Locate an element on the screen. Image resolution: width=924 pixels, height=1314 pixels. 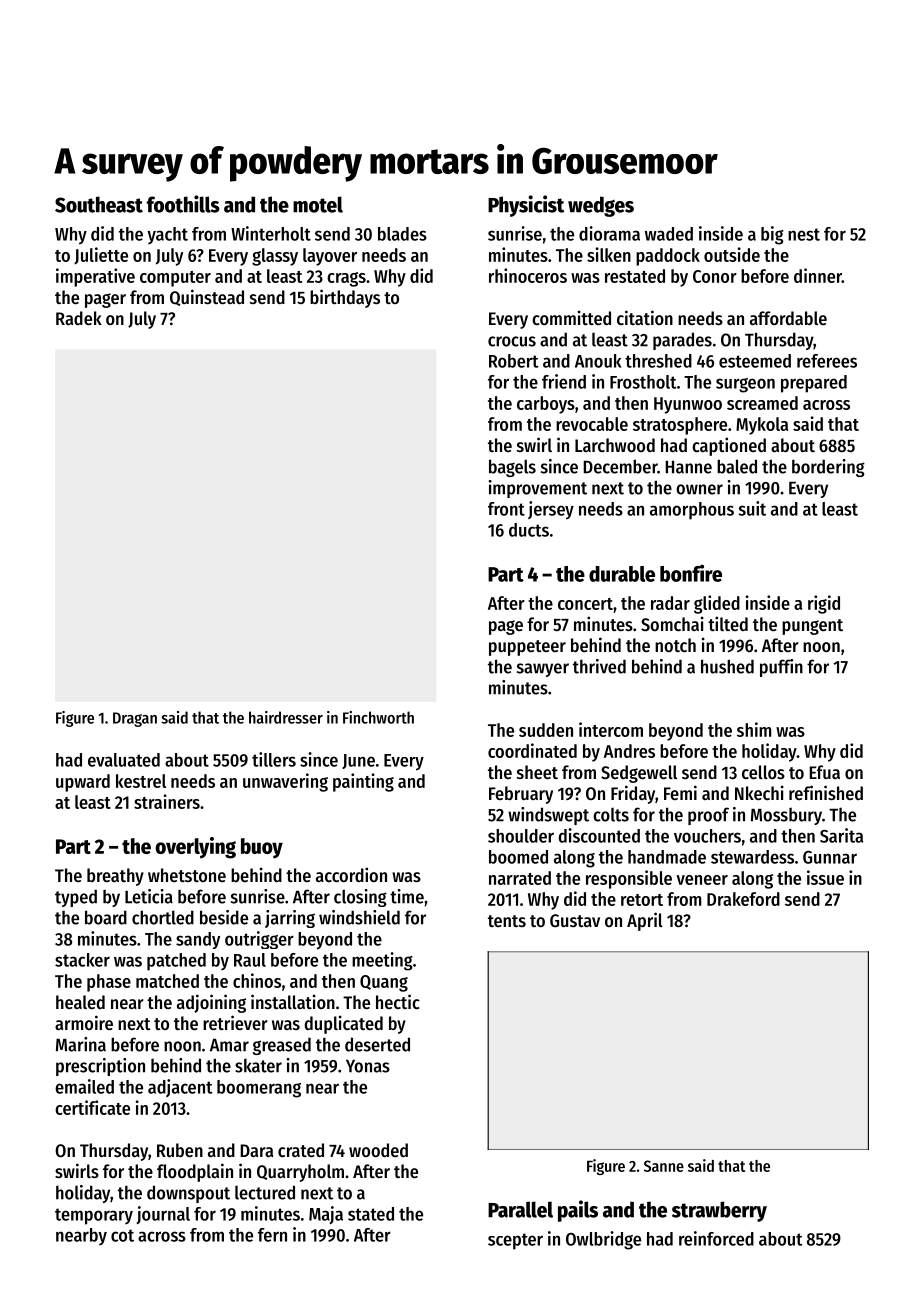
evaluated is located at coordinates (124, 760).
